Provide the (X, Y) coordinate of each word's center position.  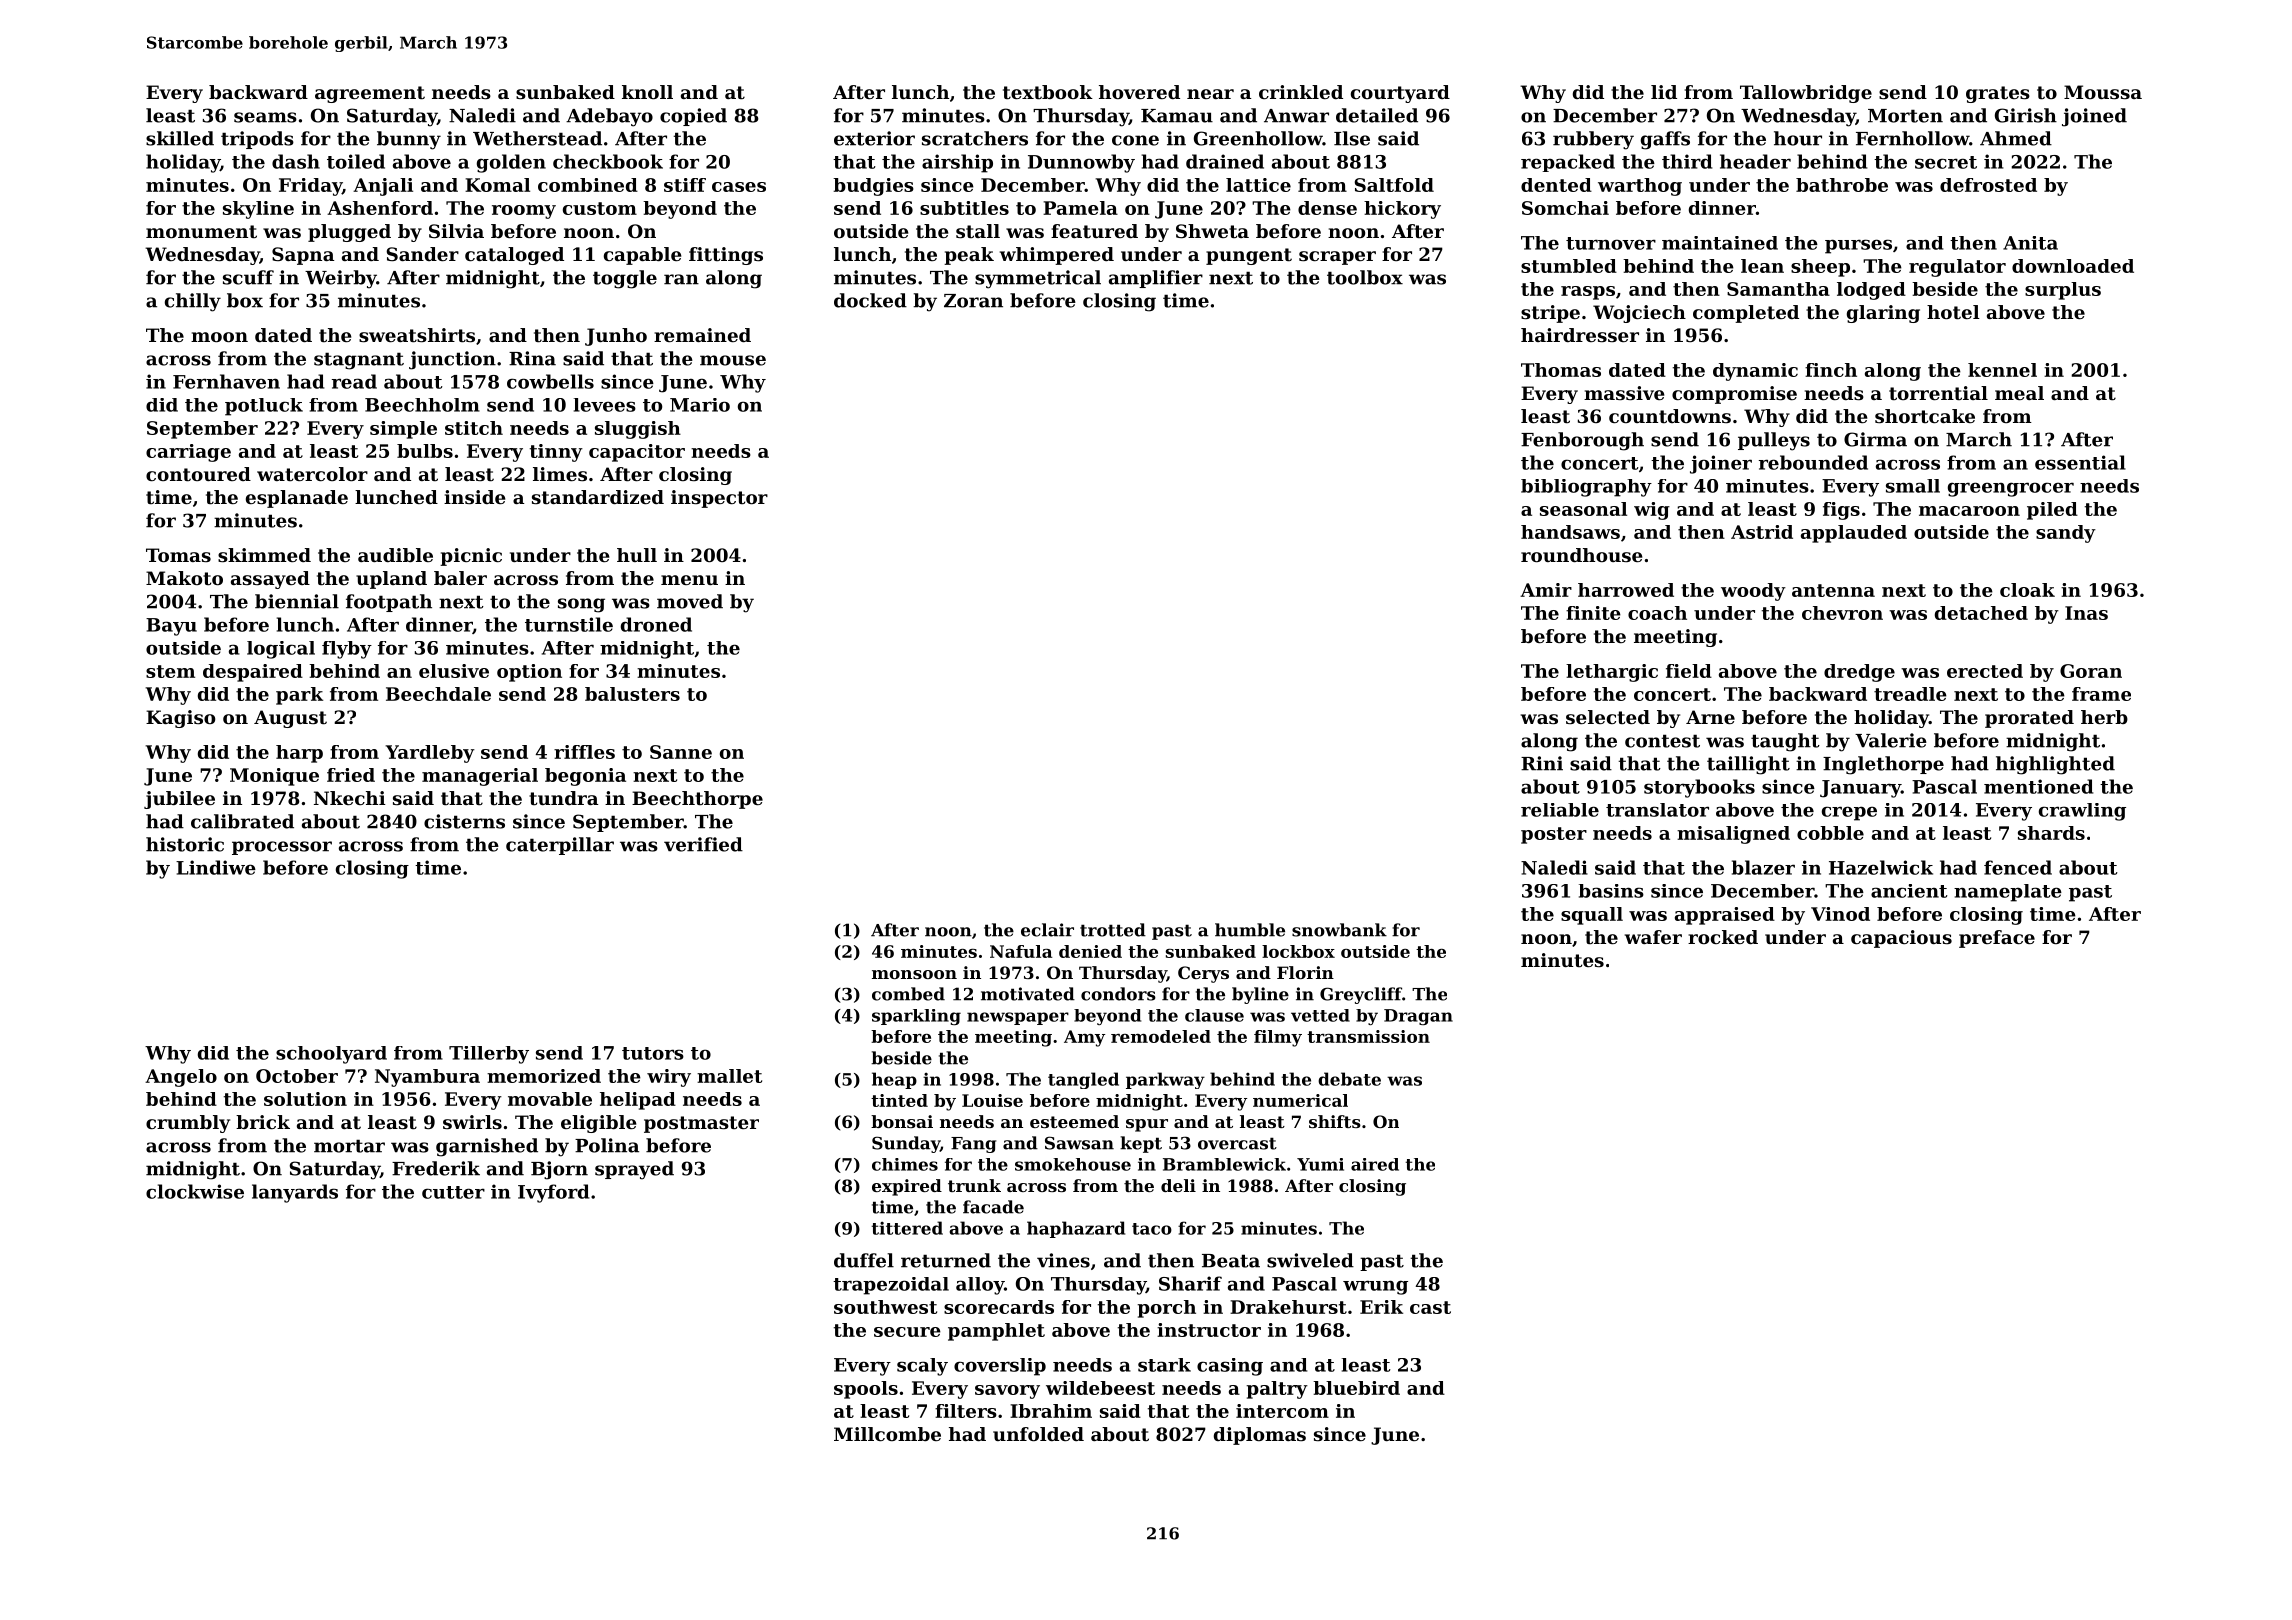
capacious (1901, 939)
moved (690, 601)
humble (1250, 930)
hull (637, 555)
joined (2094, 117)
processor (282, 848)
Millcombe (887, 1434)
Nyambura (427, 1078)
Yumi (1320, 1164)
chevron (1842, 613)
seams (265, 117)
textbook (1048, 92)
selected (1608, 717)
